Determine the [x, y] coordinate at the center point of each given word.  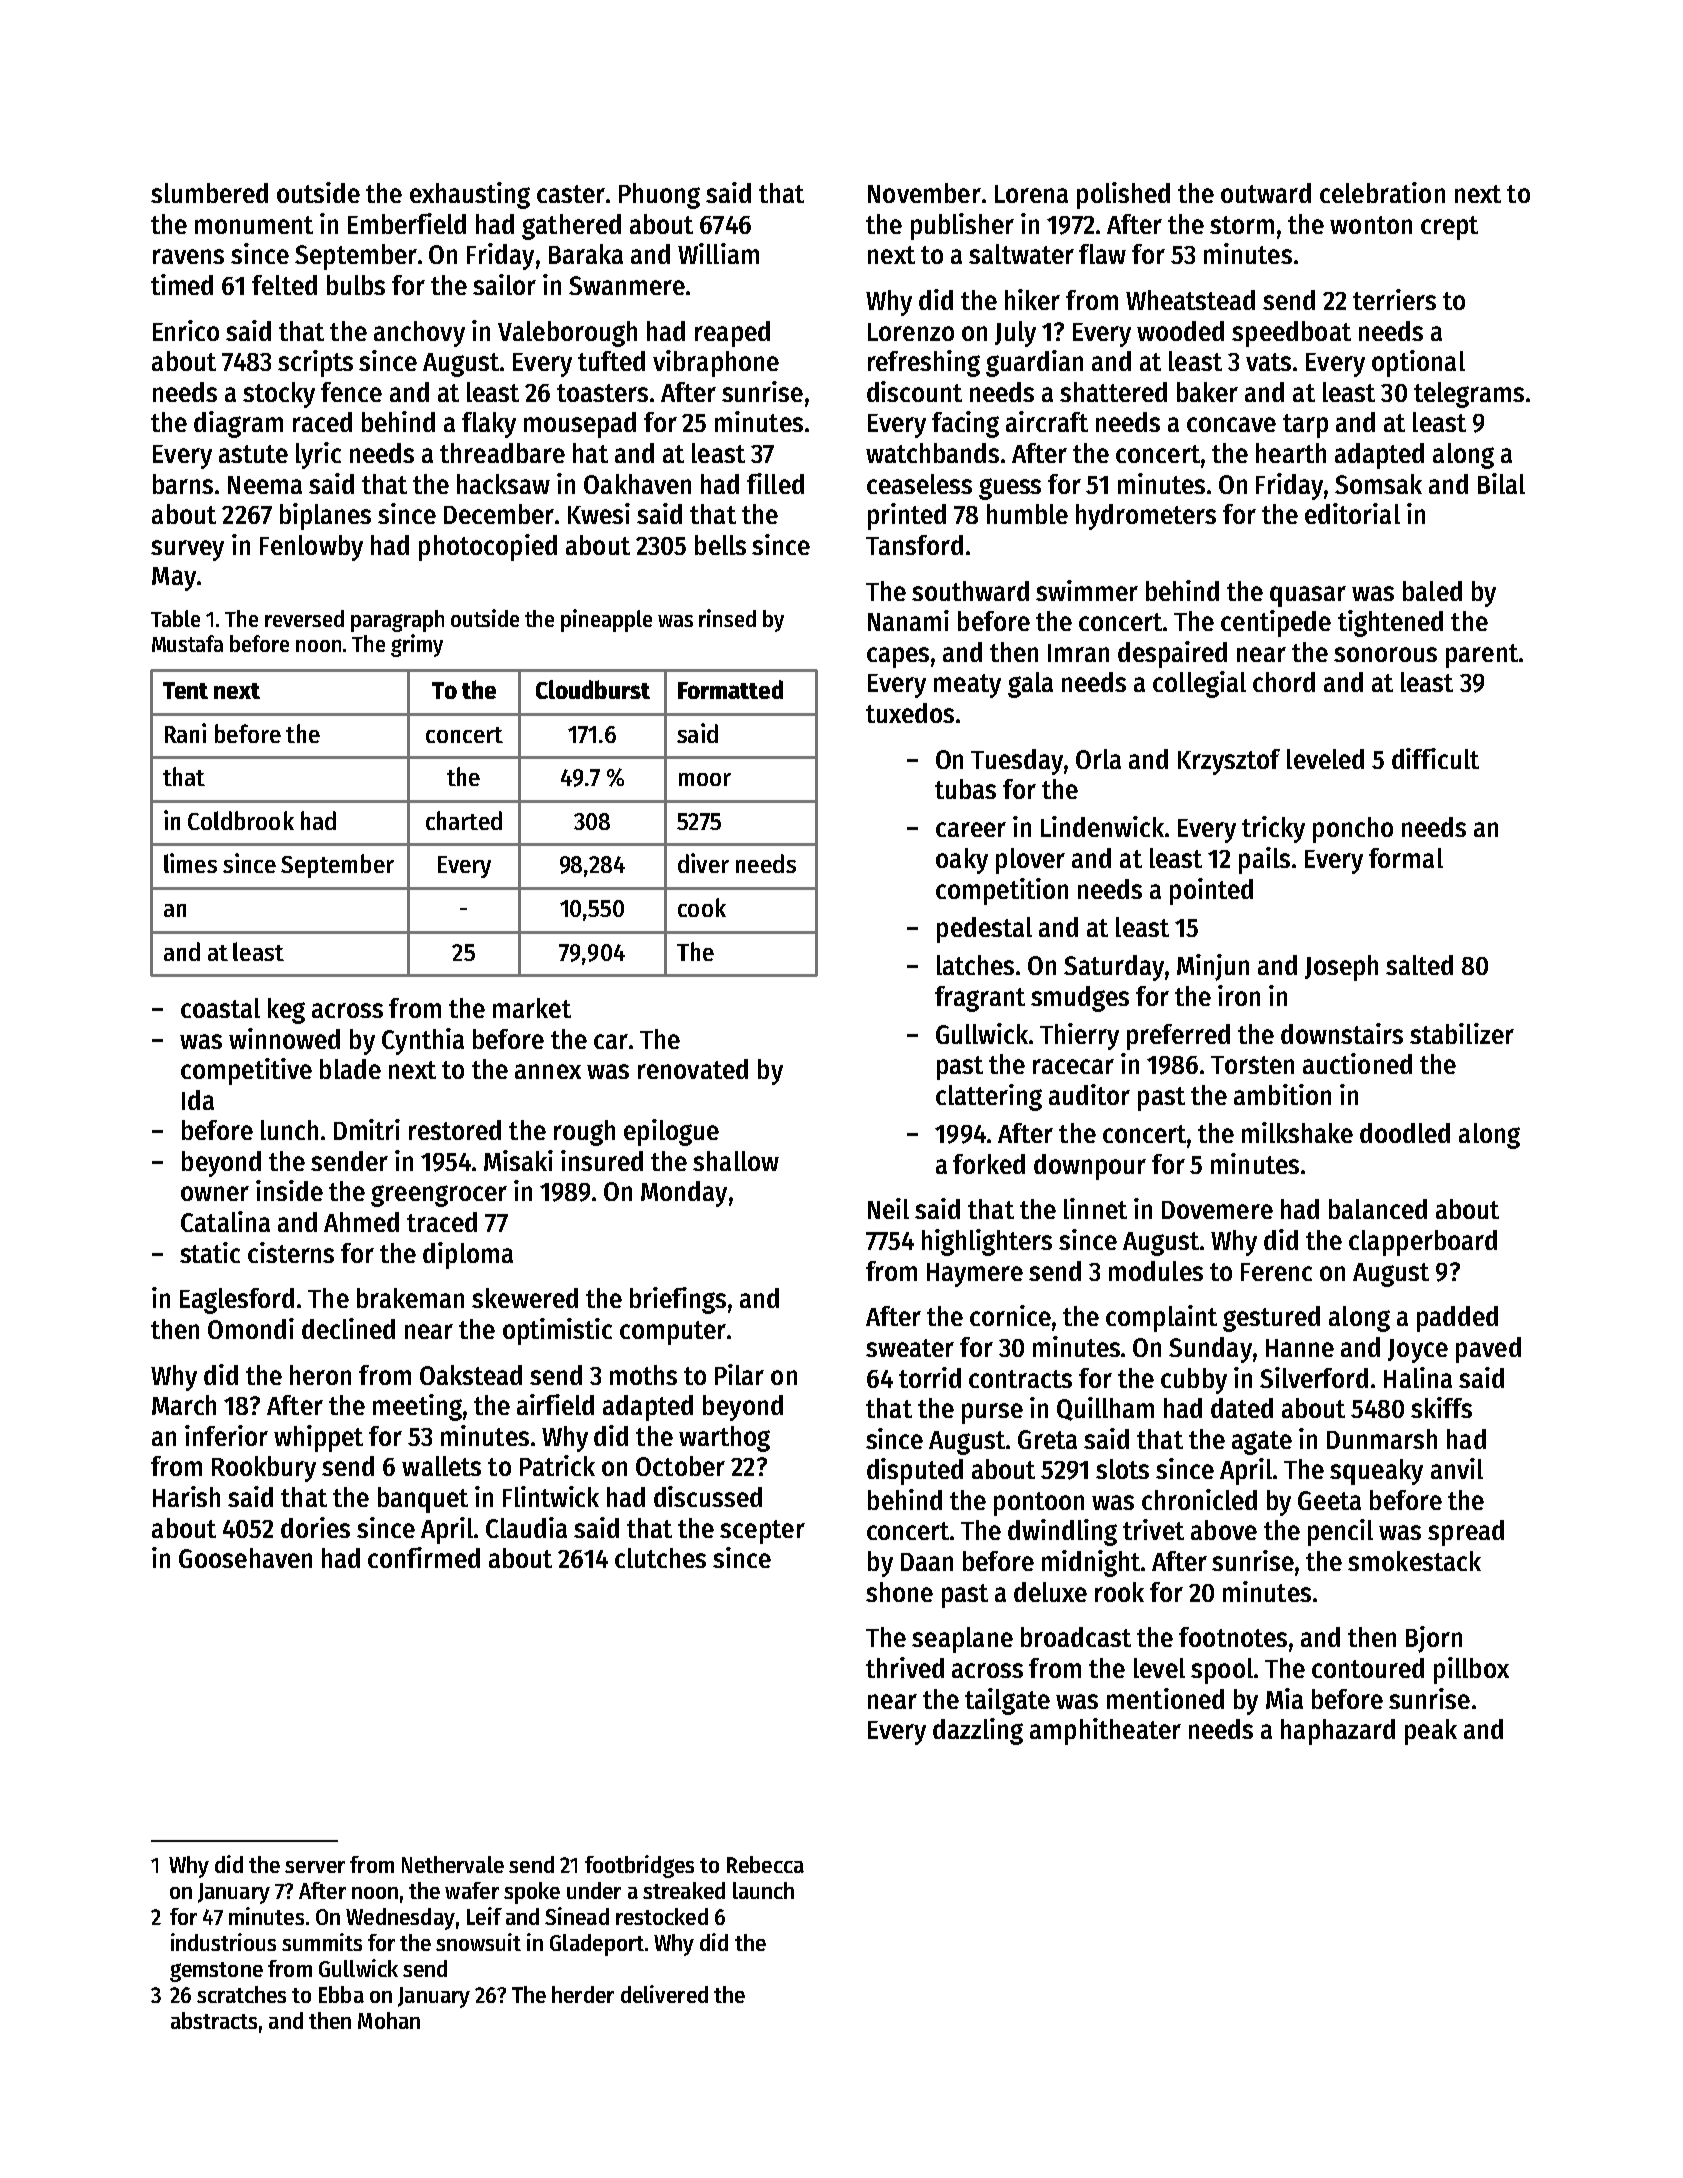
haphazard [1338, 1732]
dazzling [978, 1731]
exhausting [470, 195]
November [924, 193]
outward [1266, 193]
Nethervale [453, 1864]
